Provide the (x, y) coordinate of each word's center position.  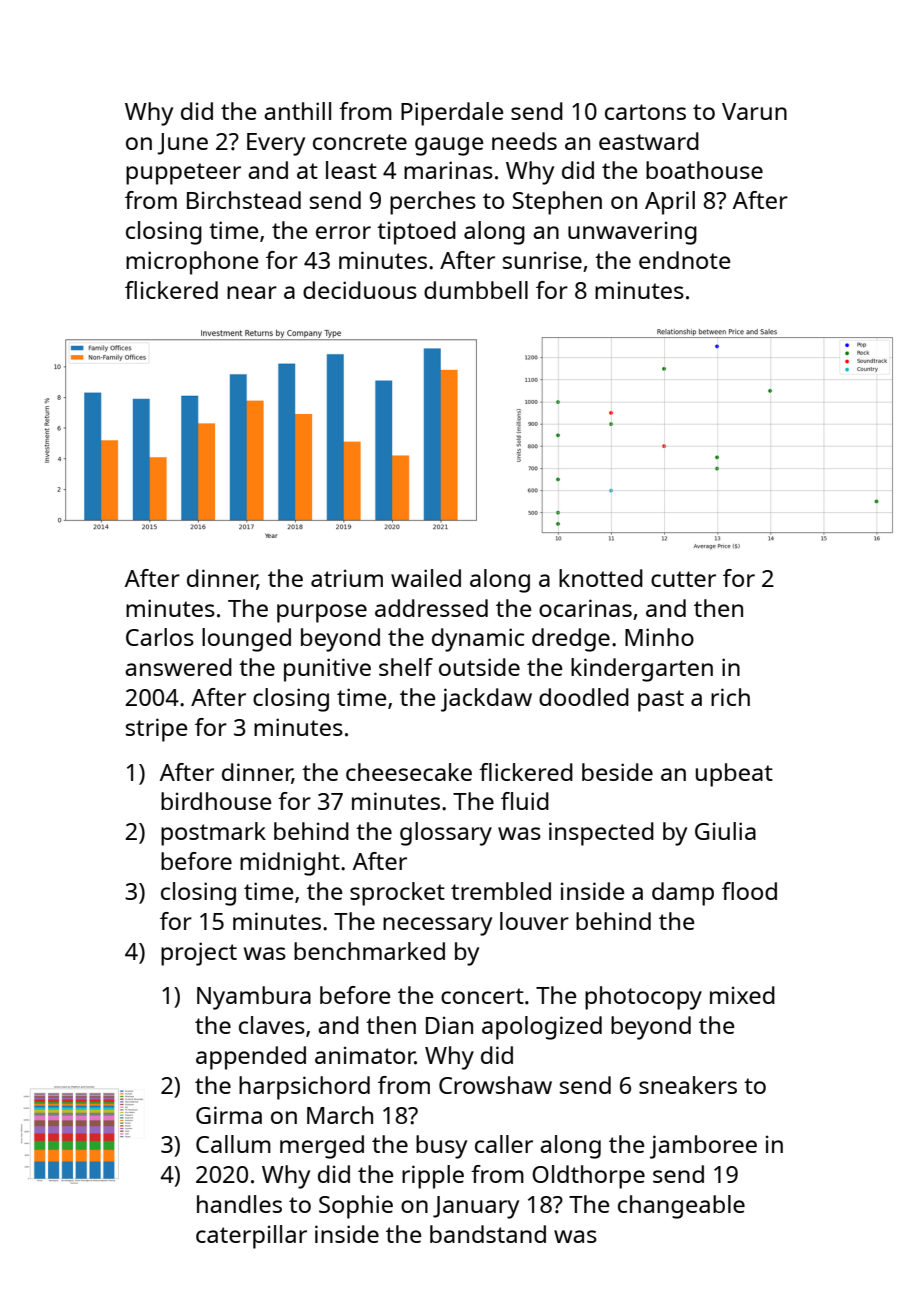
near (252, 292)
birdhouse (216, 801)
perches (433, 203)
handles (239, 1204)
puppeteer (183, 174)
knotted (601, 578)
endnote (684, 260)
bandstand (488, 1234)
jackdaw (486, 700)
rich (730, 697)
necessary (437, 926)
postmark (213, 834)
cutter (683, 579)
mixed (742, 995)
